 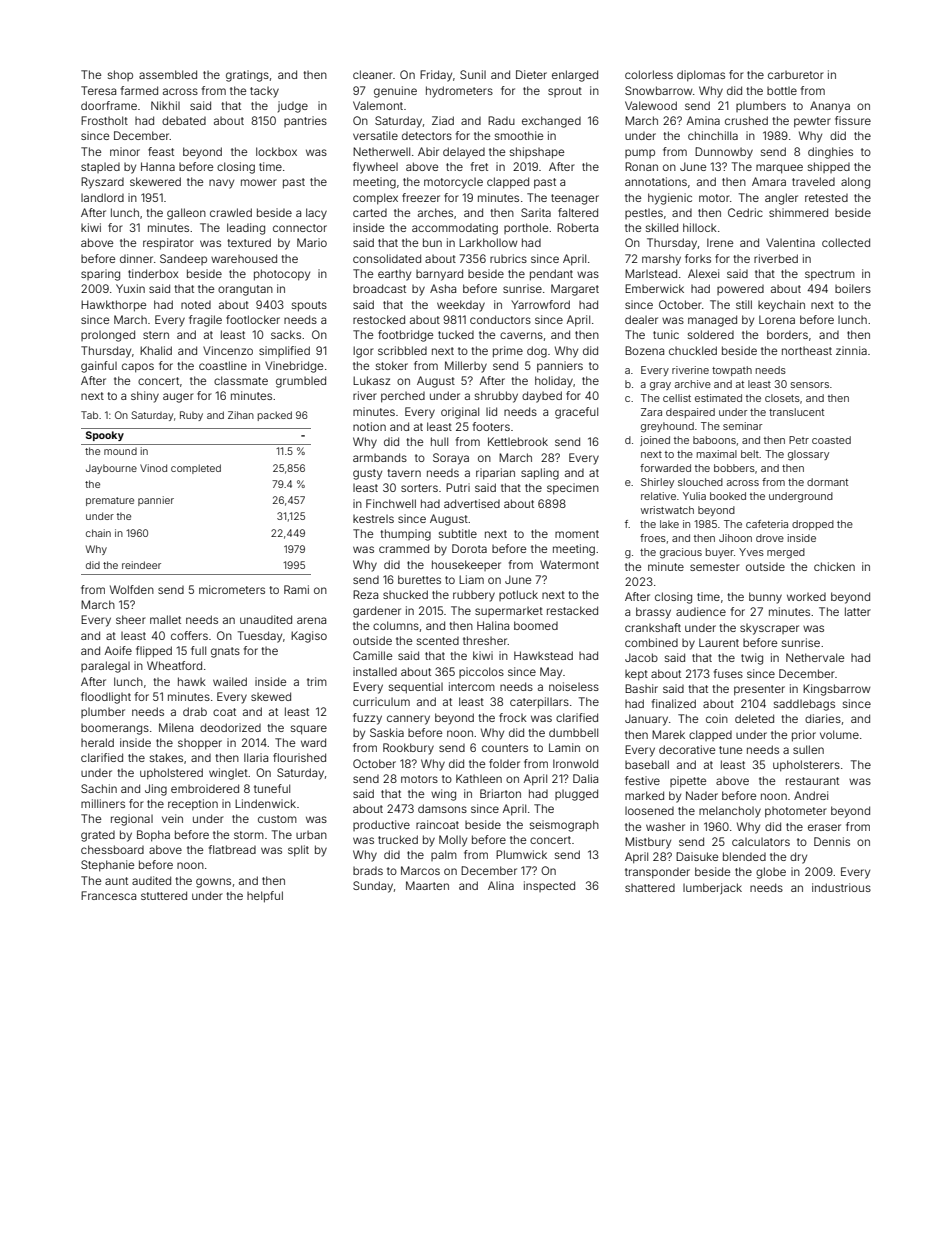 I want to click on gratings, so click(x=247, y=76).
